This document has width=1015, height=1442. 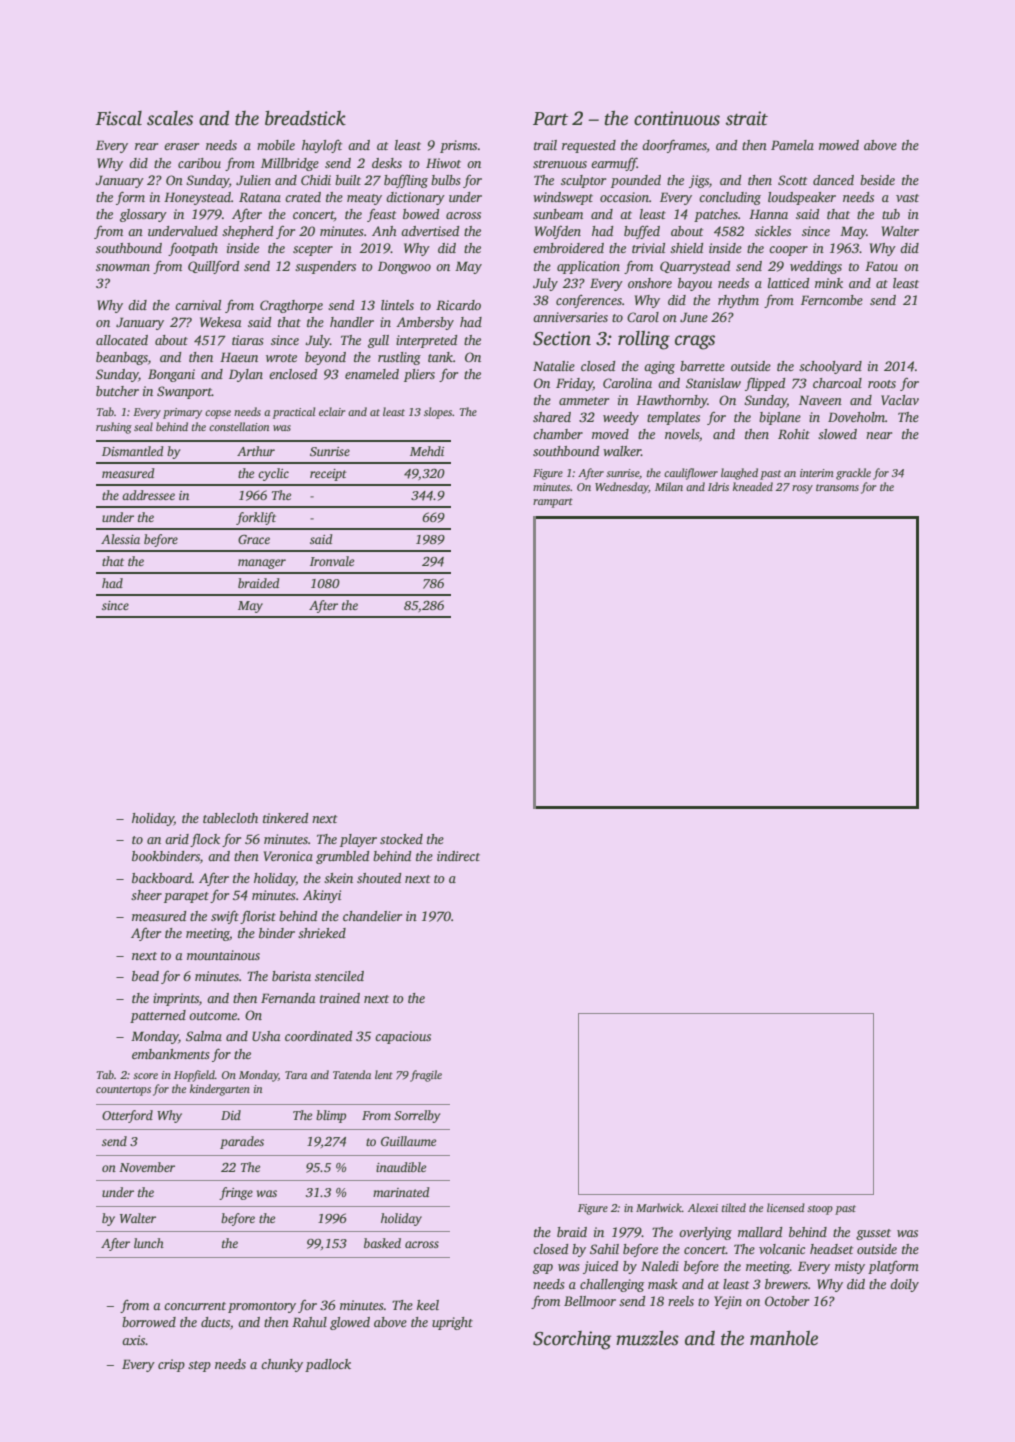 What do you see at coordinates (703, 1207) in the document?
I see `Alexei` at bounding box center [703, 1207].
